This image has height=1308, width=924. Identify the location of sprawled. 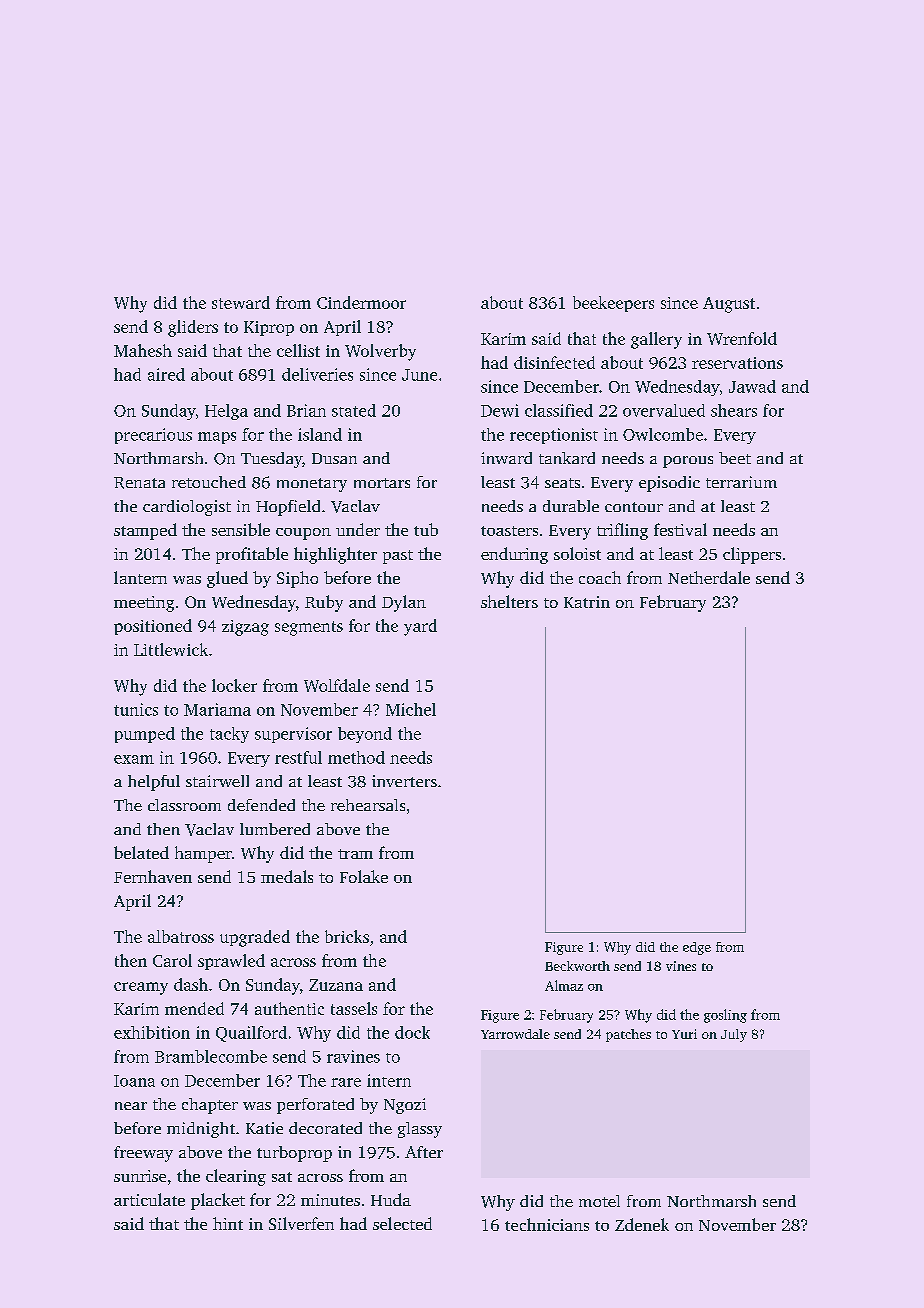
(231, 962).
